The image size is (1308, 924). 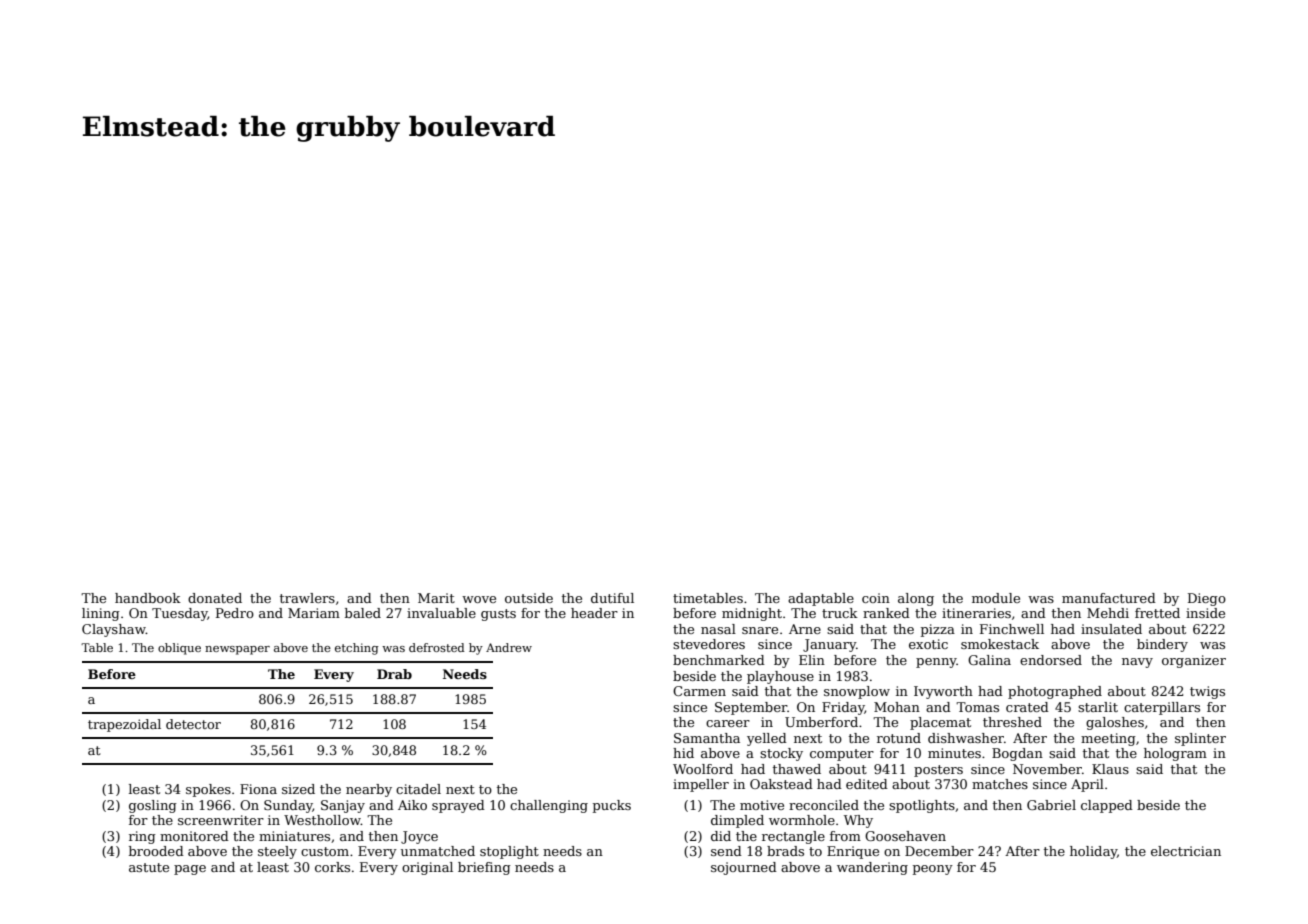 What do you see at coordinates (936, 663) in the document?
I see `penny` at bounding box center [936, 663].
